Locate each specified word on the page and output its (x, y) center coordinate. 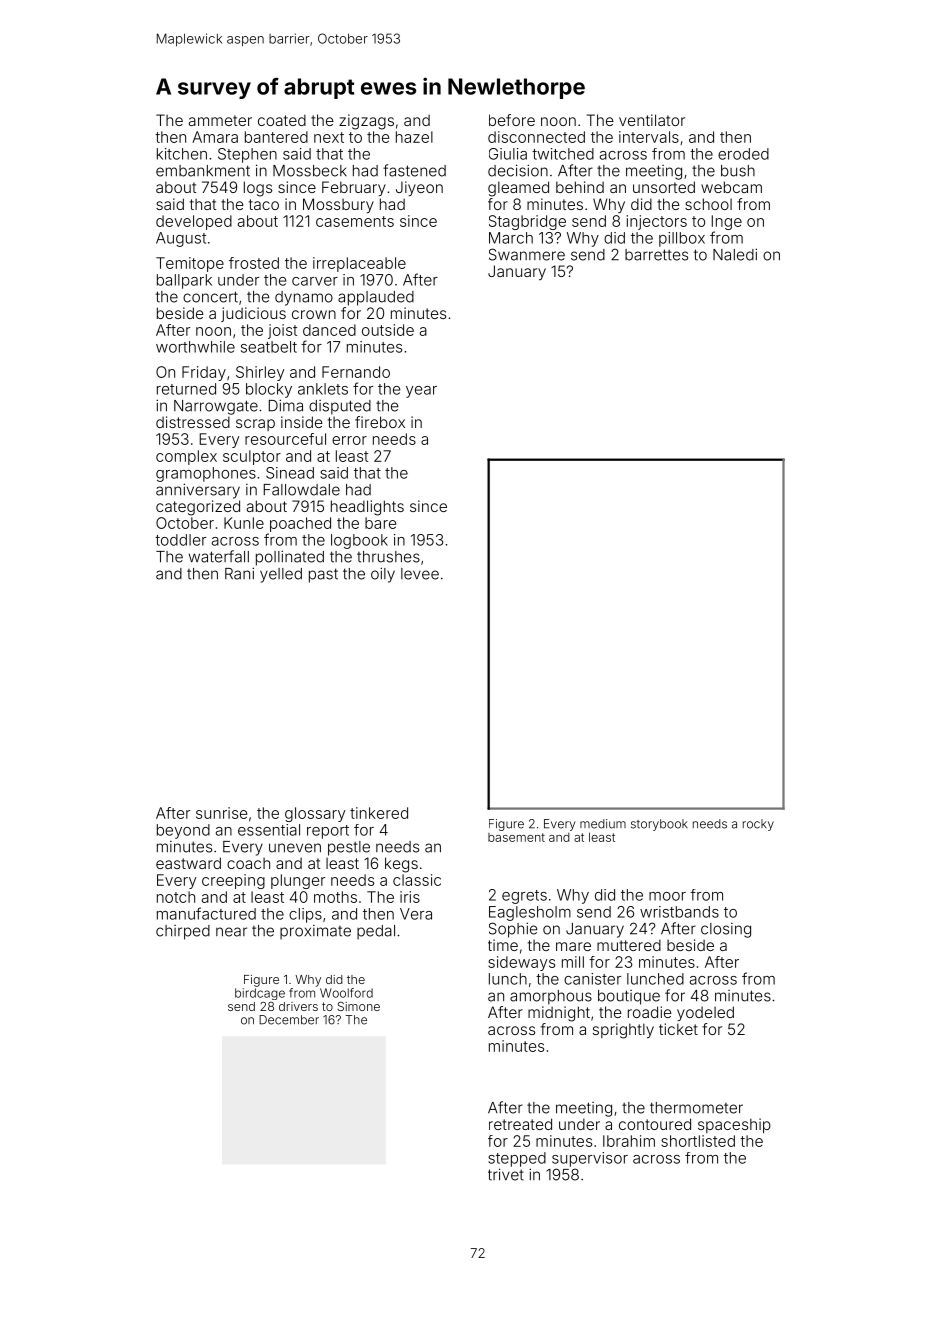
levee (420, 574)
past (323, 575)
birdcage (260, 994)
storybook (659, 825)
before (512, 120)
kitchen (182, 154)
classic (417, 880)
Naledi (735, 254)
